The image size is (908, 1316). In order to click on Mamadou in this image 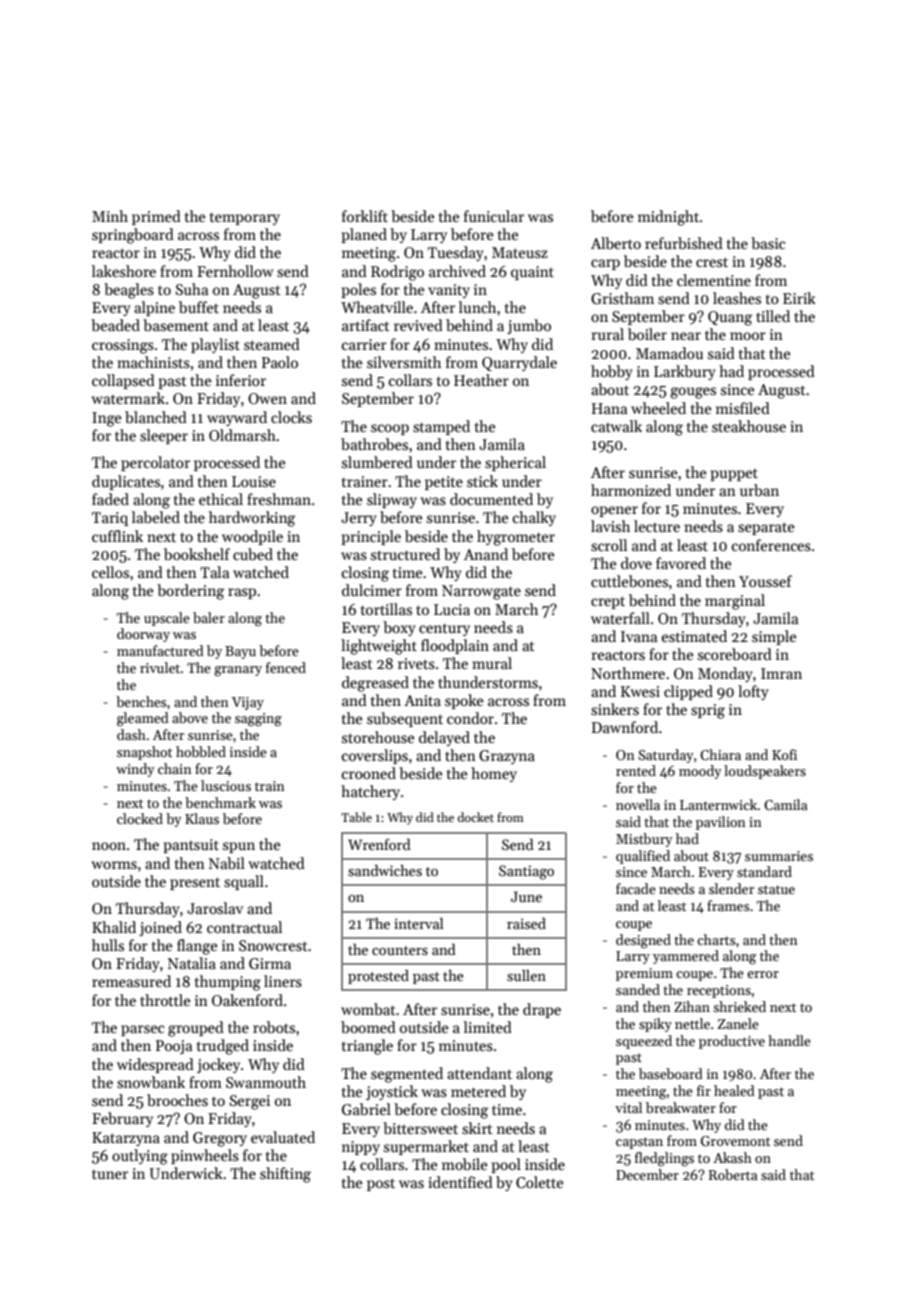, I will do `click(669, 353)`.
